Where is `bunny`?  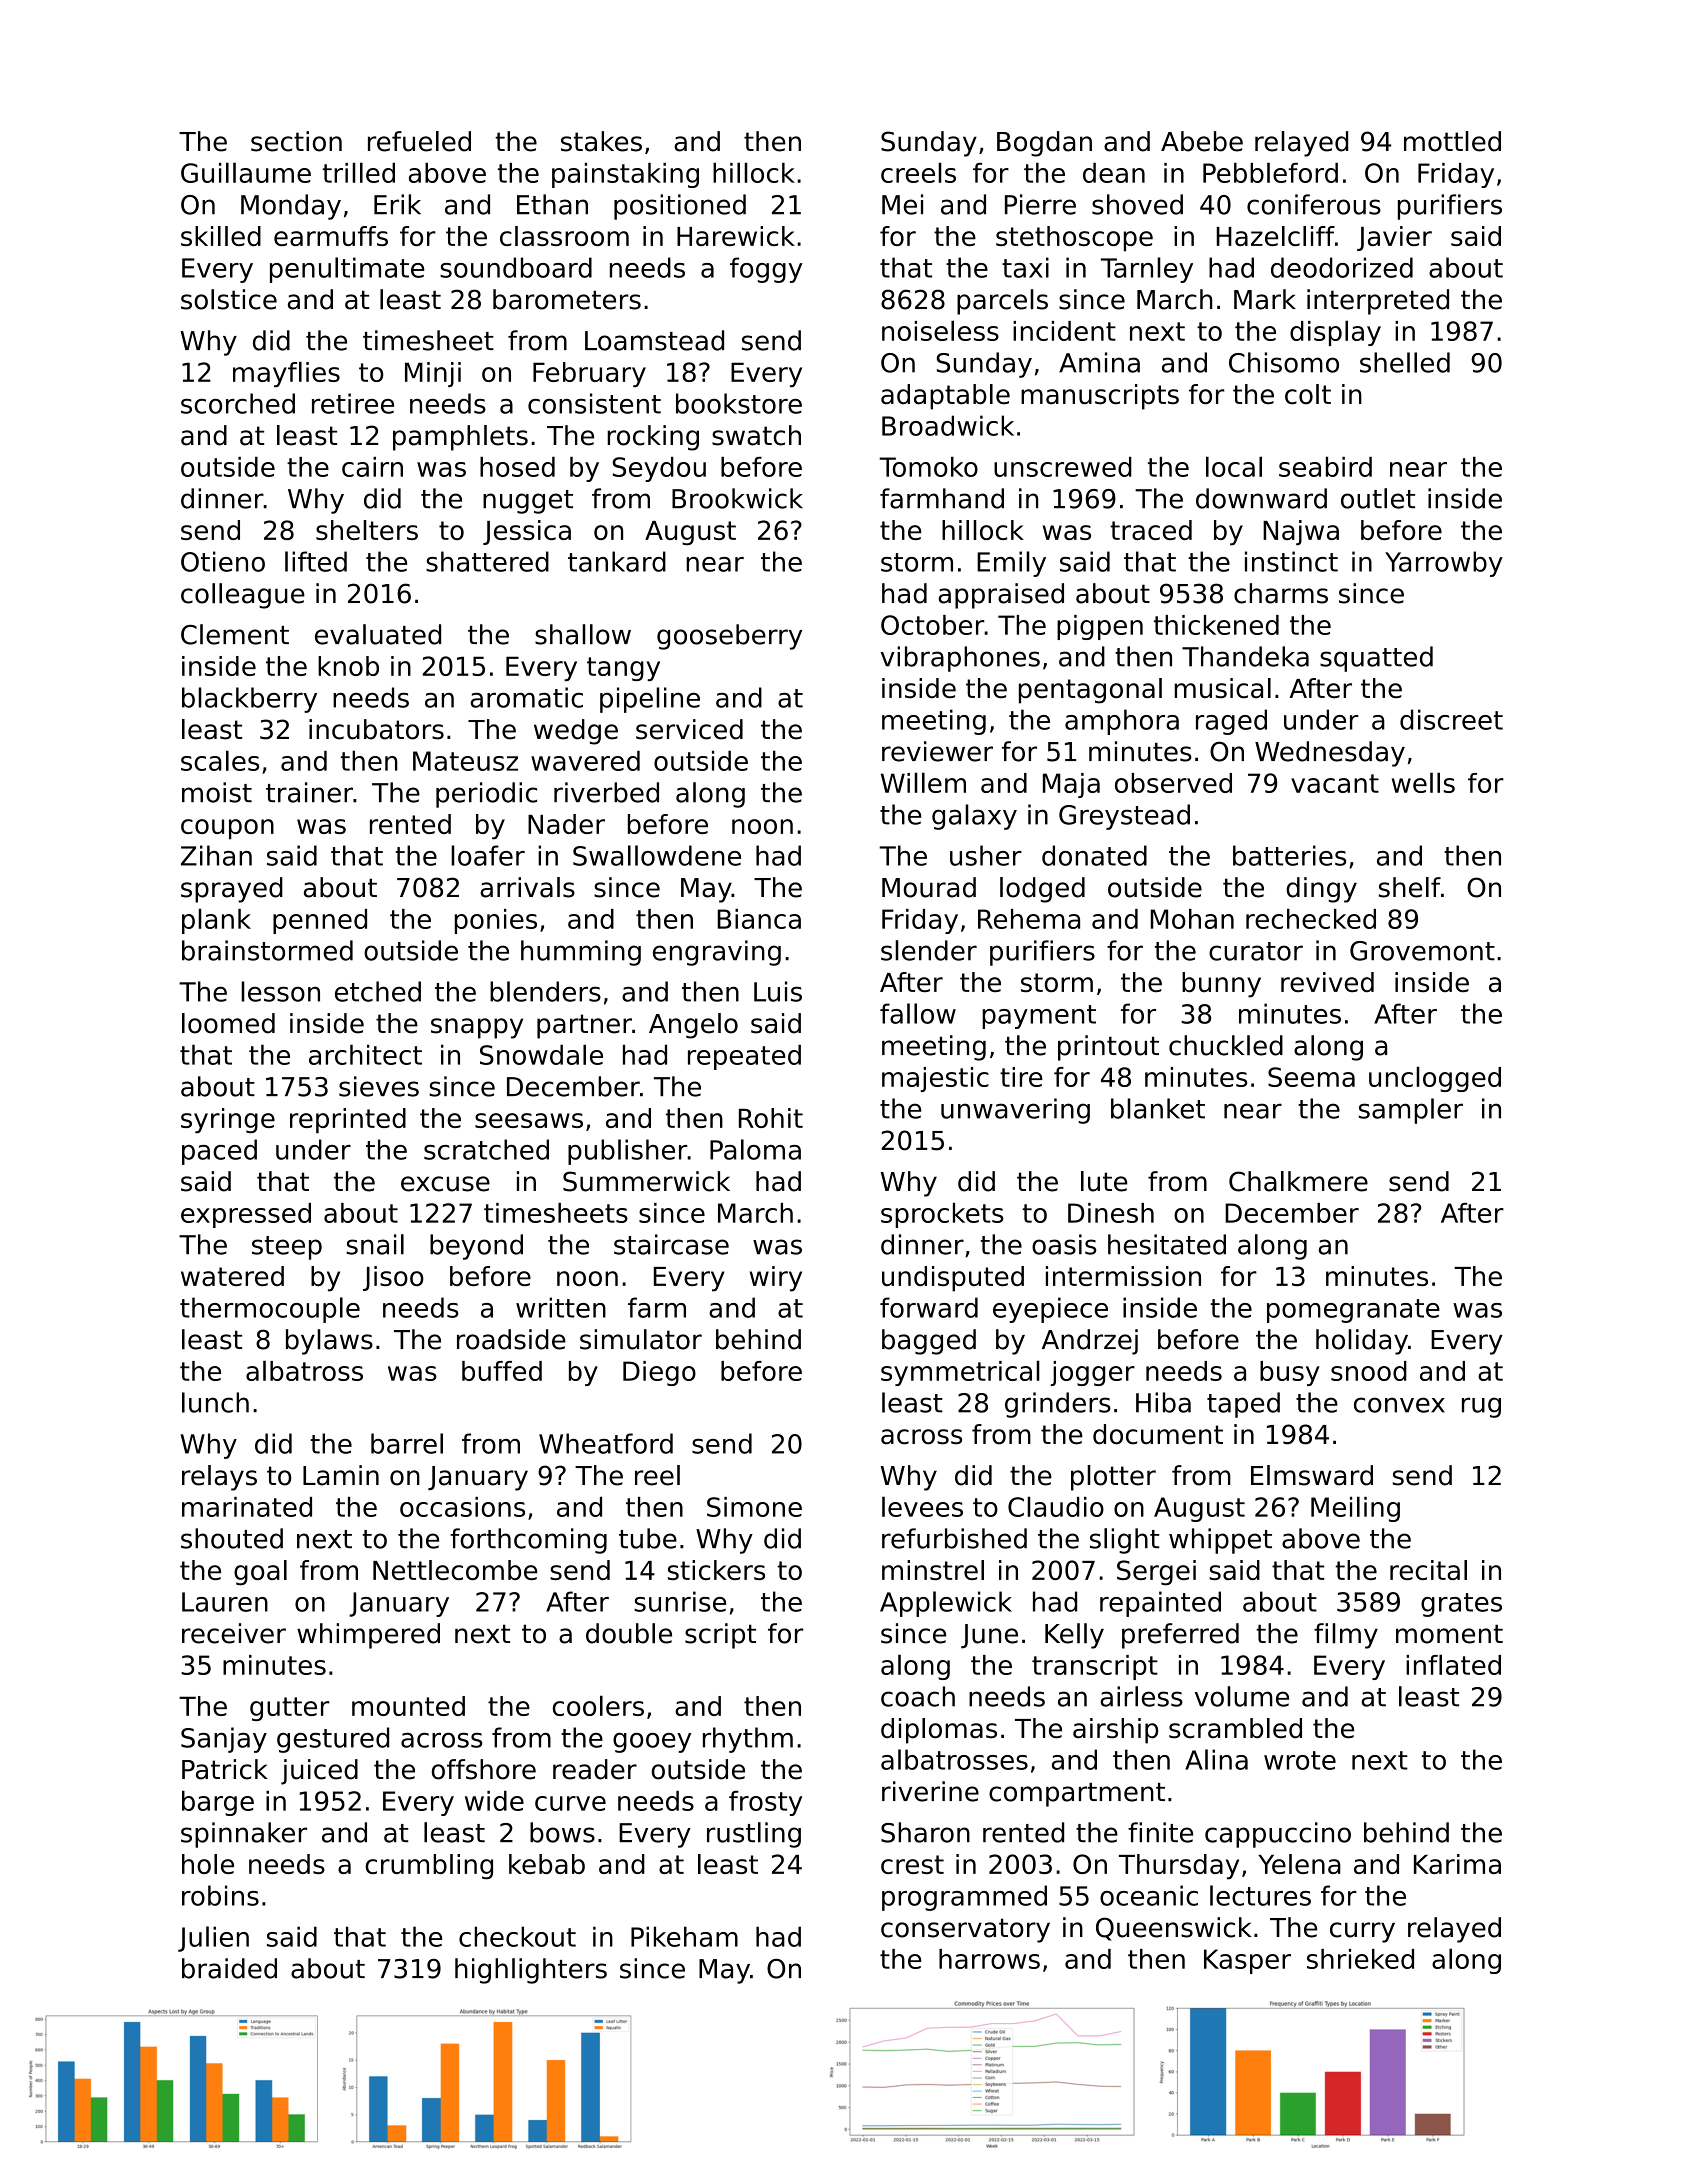
bunny is located at coordinates (1221, 985).
